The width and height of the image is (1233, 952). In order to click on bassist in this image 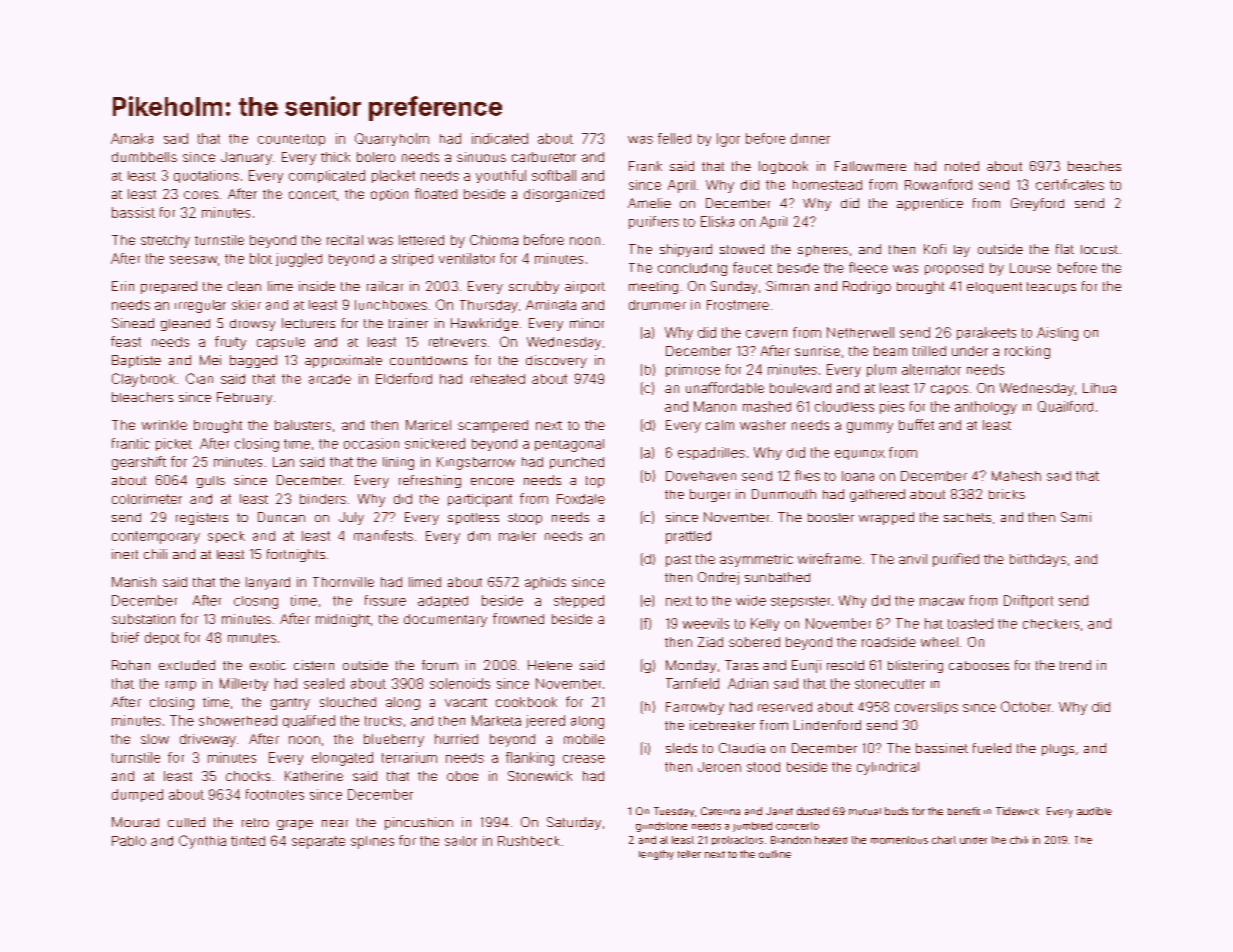, I will do `click(133, 212)`.
